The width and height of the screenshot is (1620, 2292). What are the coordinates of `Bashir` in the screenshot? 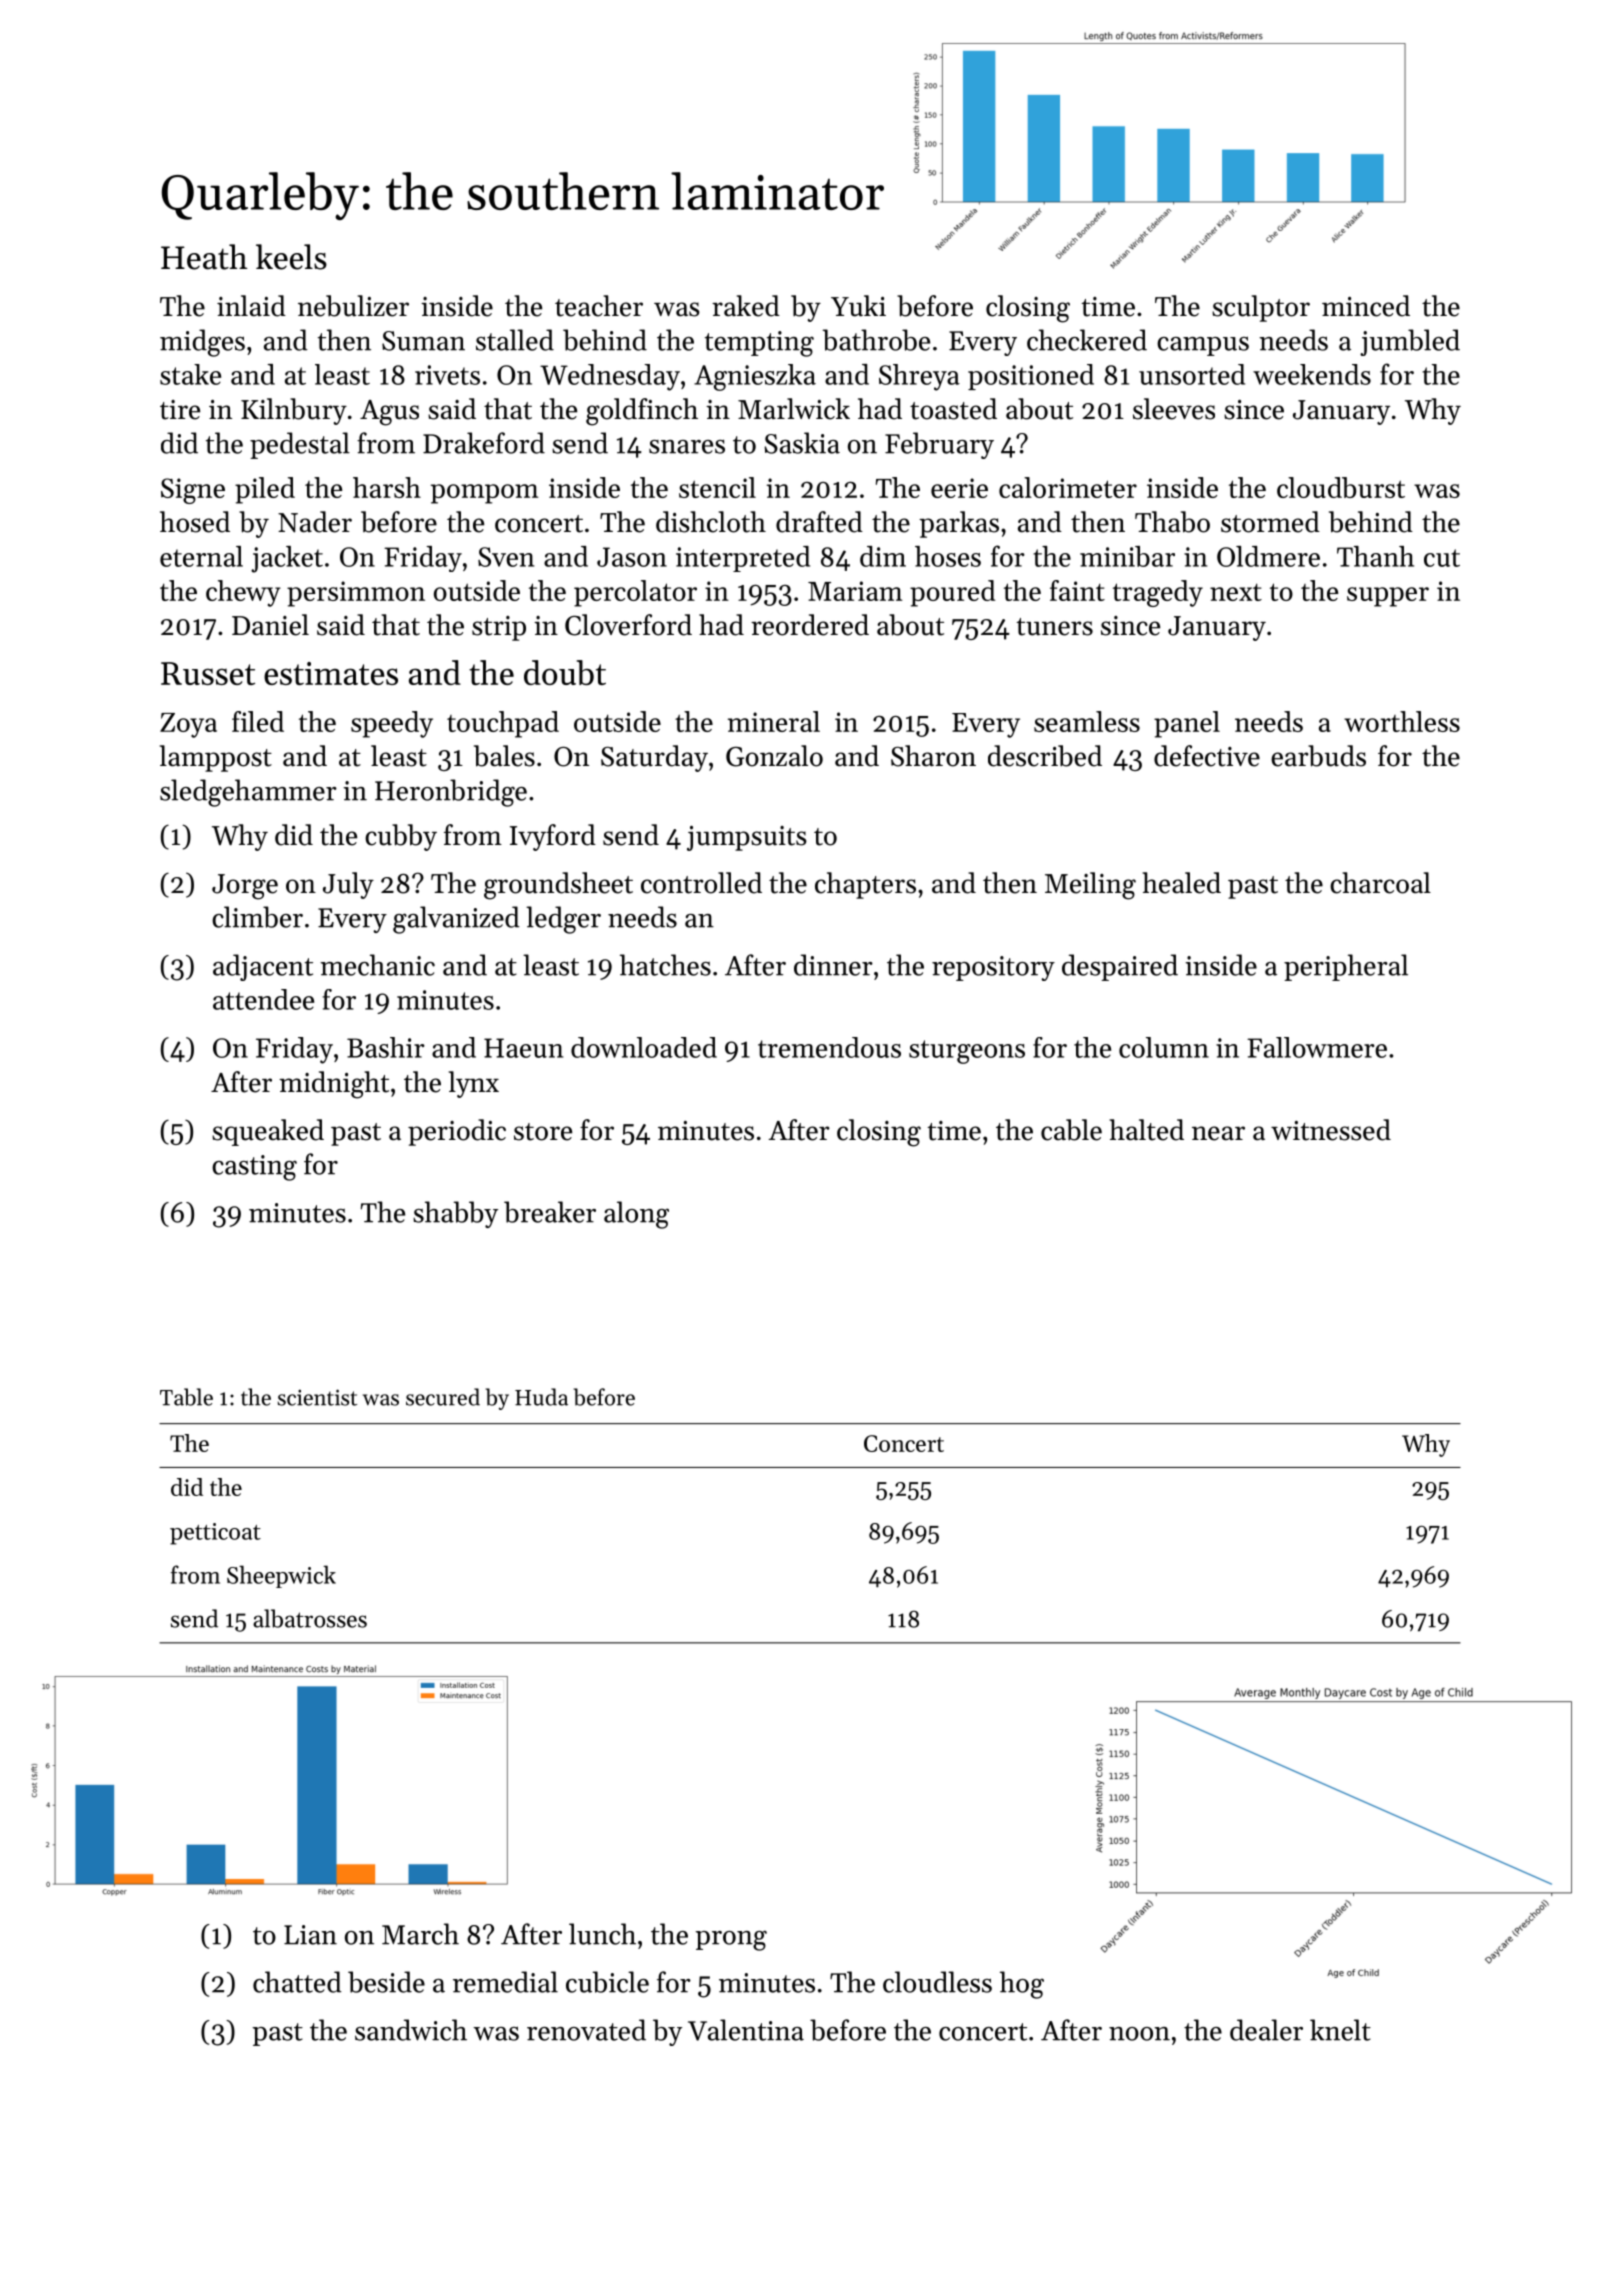 It's located at (386, 1047).
